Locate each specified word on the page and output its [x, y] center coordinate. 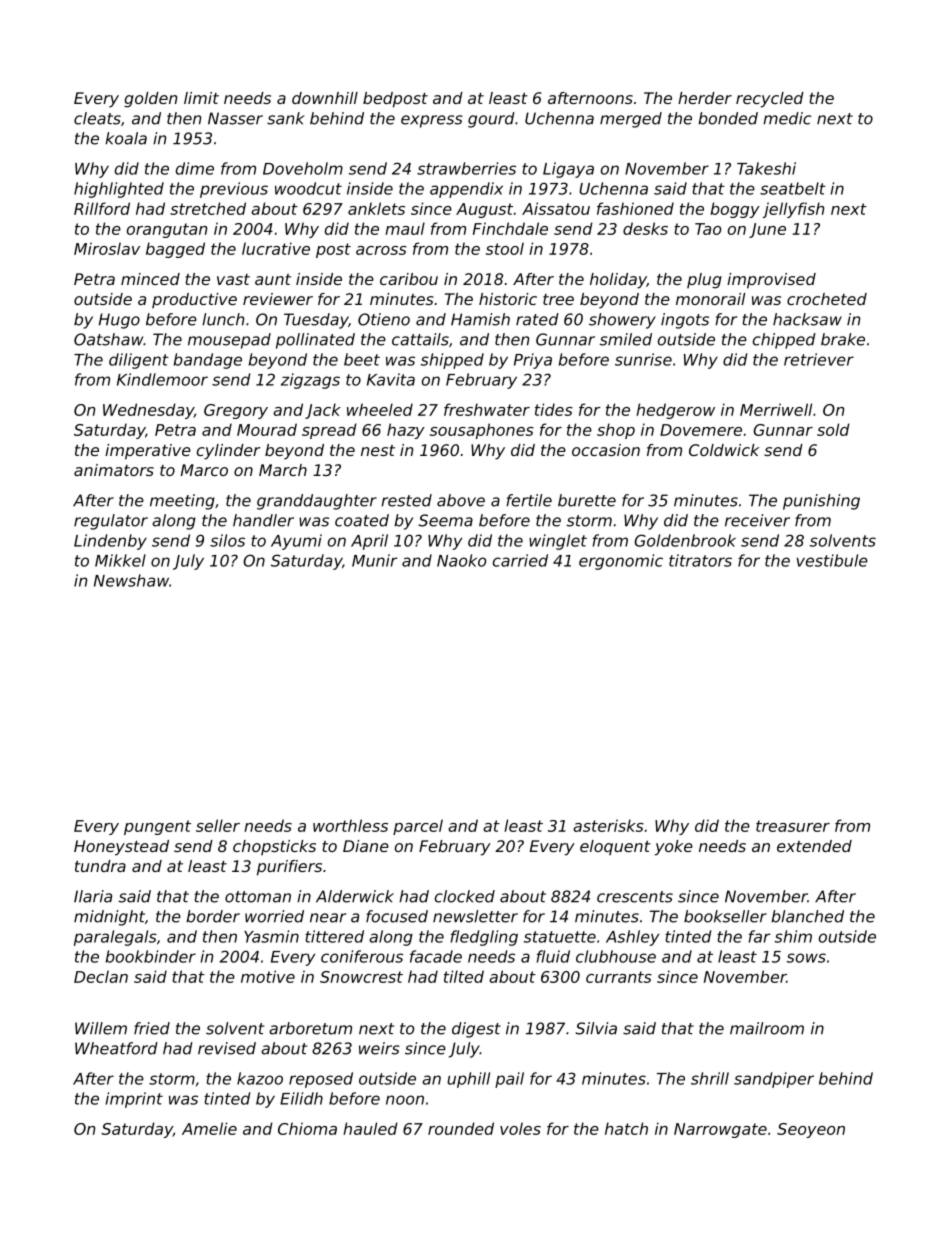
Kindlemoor [162, 379]
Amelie [209, 1128]
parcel [418, 827]
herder [705, 98]
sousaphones [482, 431]
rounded [461, 1128]
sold [833, 429]
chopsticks [274, 847]
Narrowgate [720, 1130]
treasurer [793, 826]
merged [631, 120]
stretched [208, 208]
